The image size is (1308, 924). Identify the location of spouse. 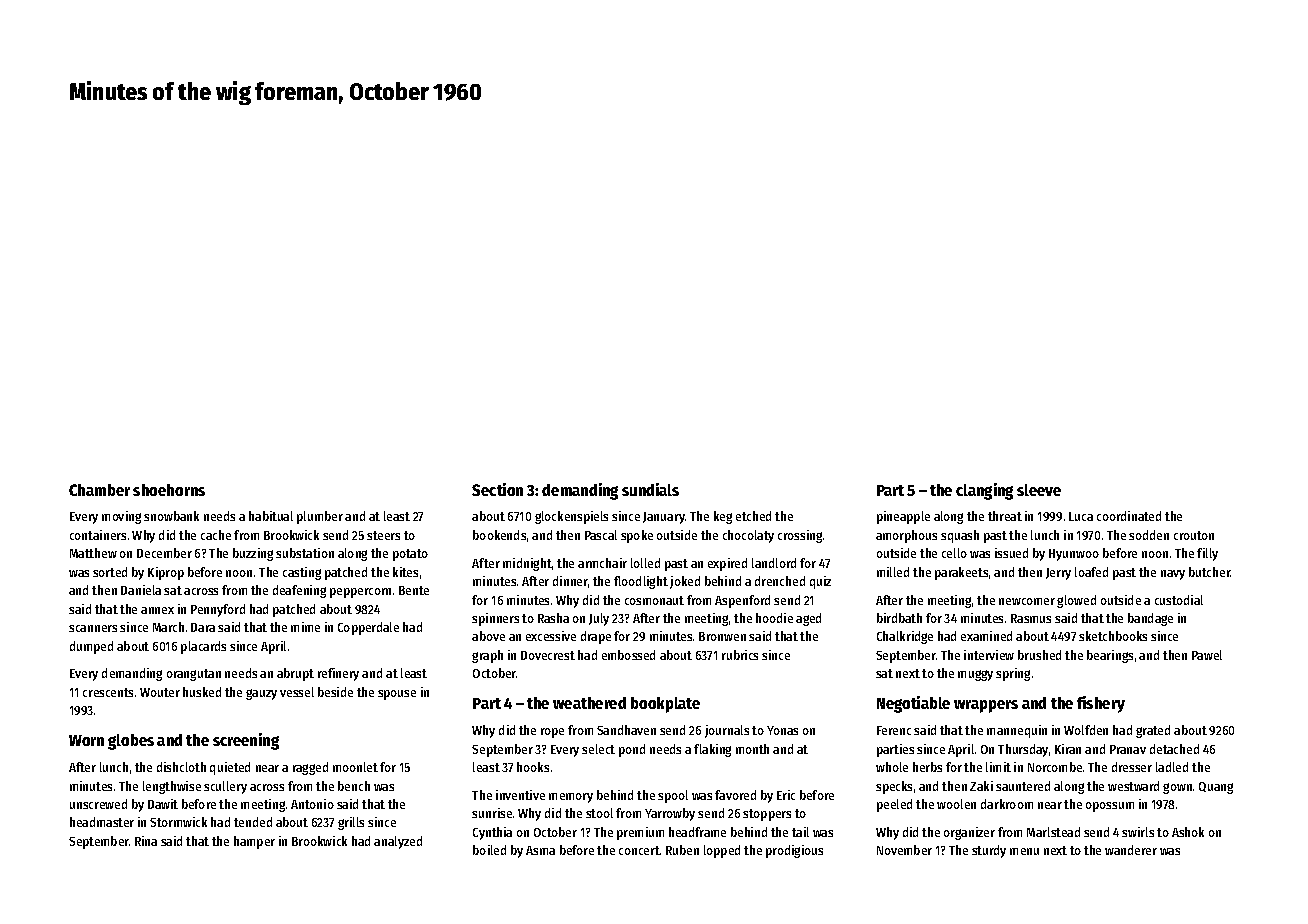
(397, 695).
